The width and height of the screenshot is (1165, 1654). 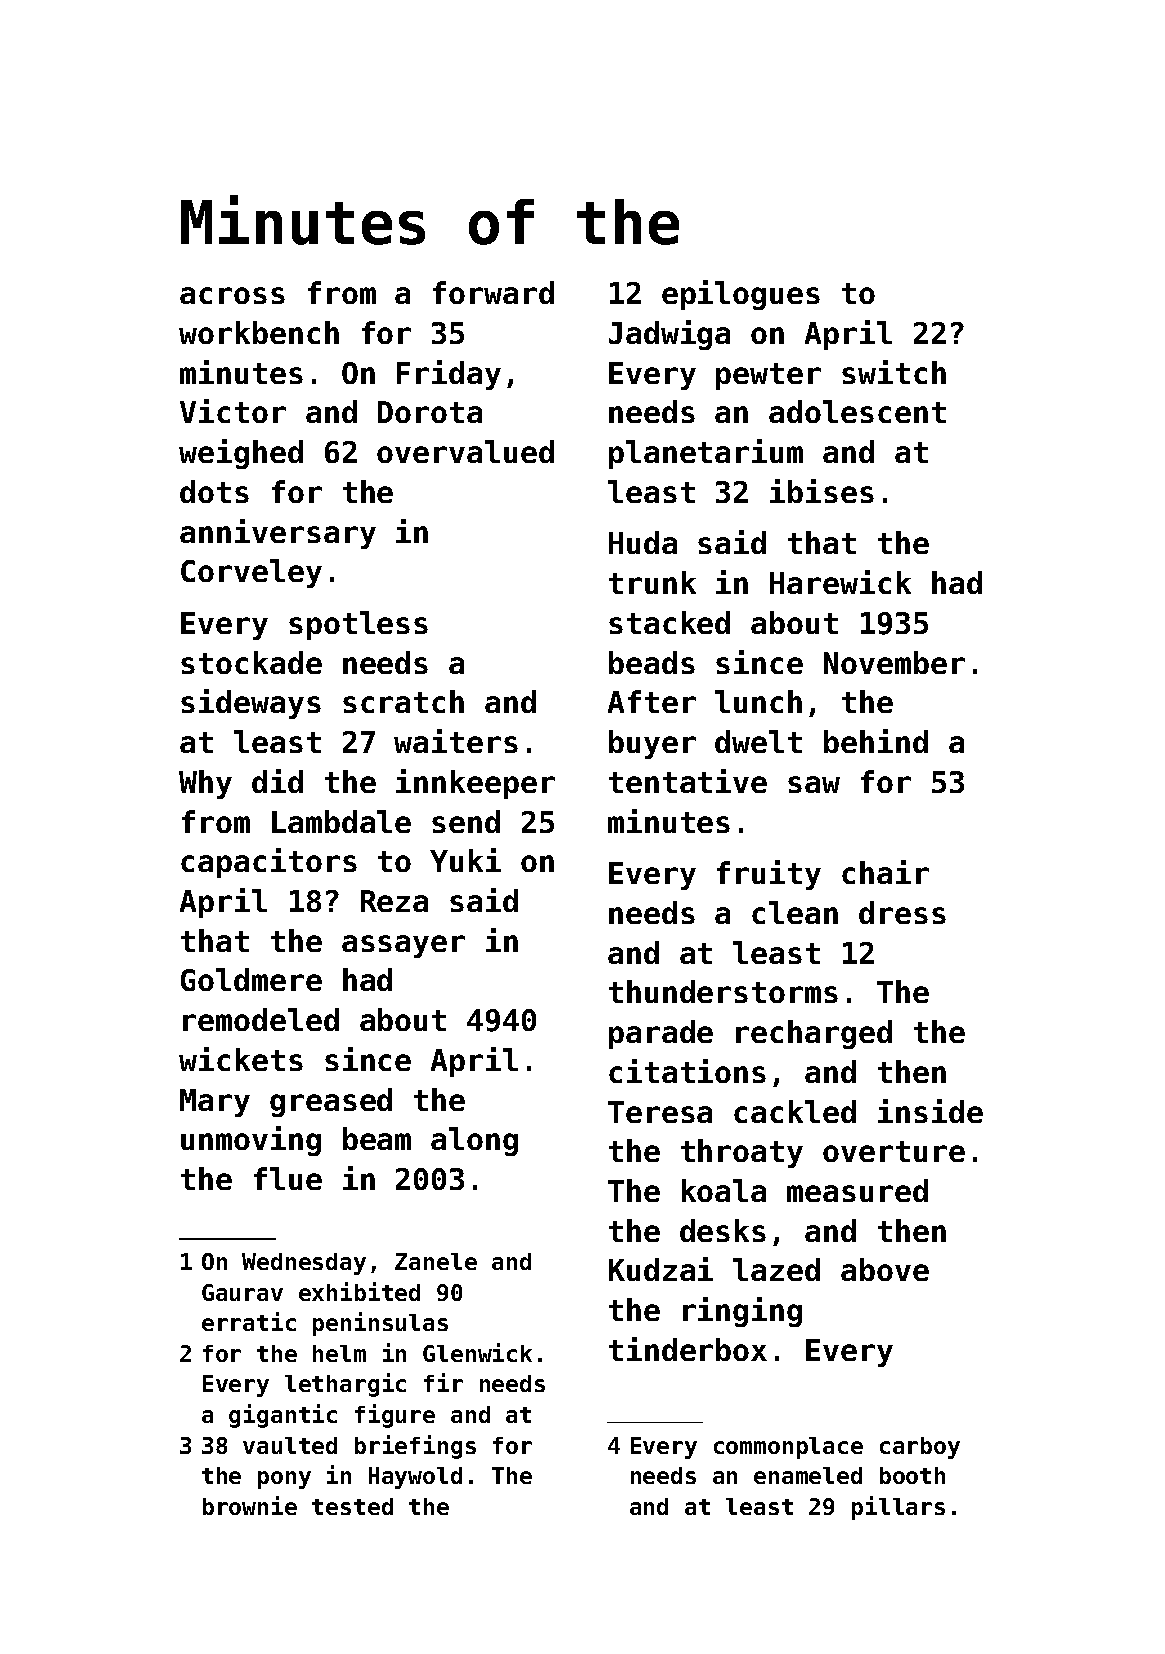 What do you see at coordinates (283, 1416) in the screenshot?
I see `gigantic` at bounding box center [283, 1416].
